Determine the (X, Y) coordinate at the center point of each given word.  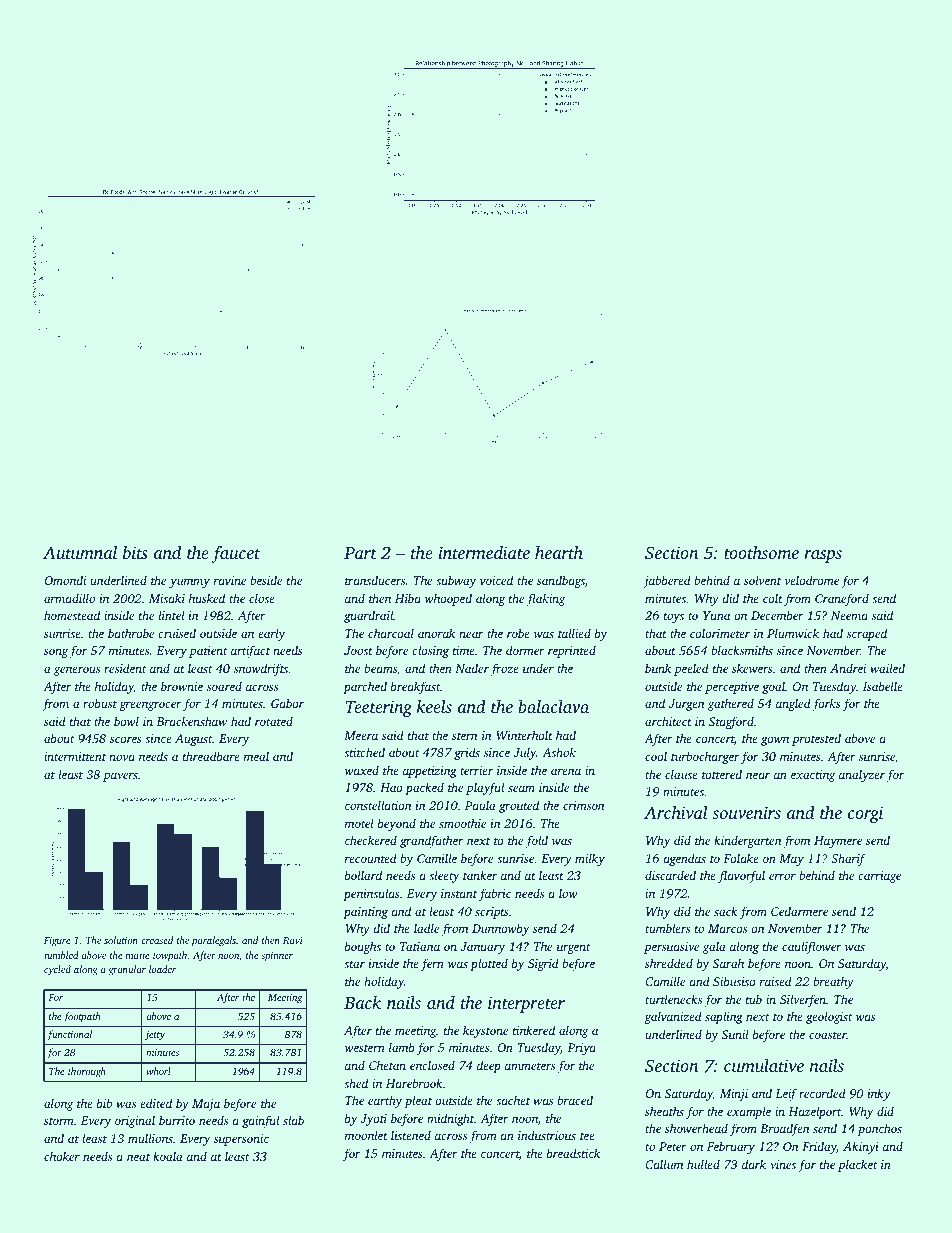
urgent (574, 948)
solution (121, 940)
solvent (762, 580)
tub (754, 999)
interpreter (526, 1004)
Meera (361, 735)
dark (754, 1164)
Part (360, 553)
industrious (547, 1135)
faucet (236, 554)
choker (62, 1156)
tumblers (667, 928)
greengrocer (150, 706)
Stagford (731, 722)
